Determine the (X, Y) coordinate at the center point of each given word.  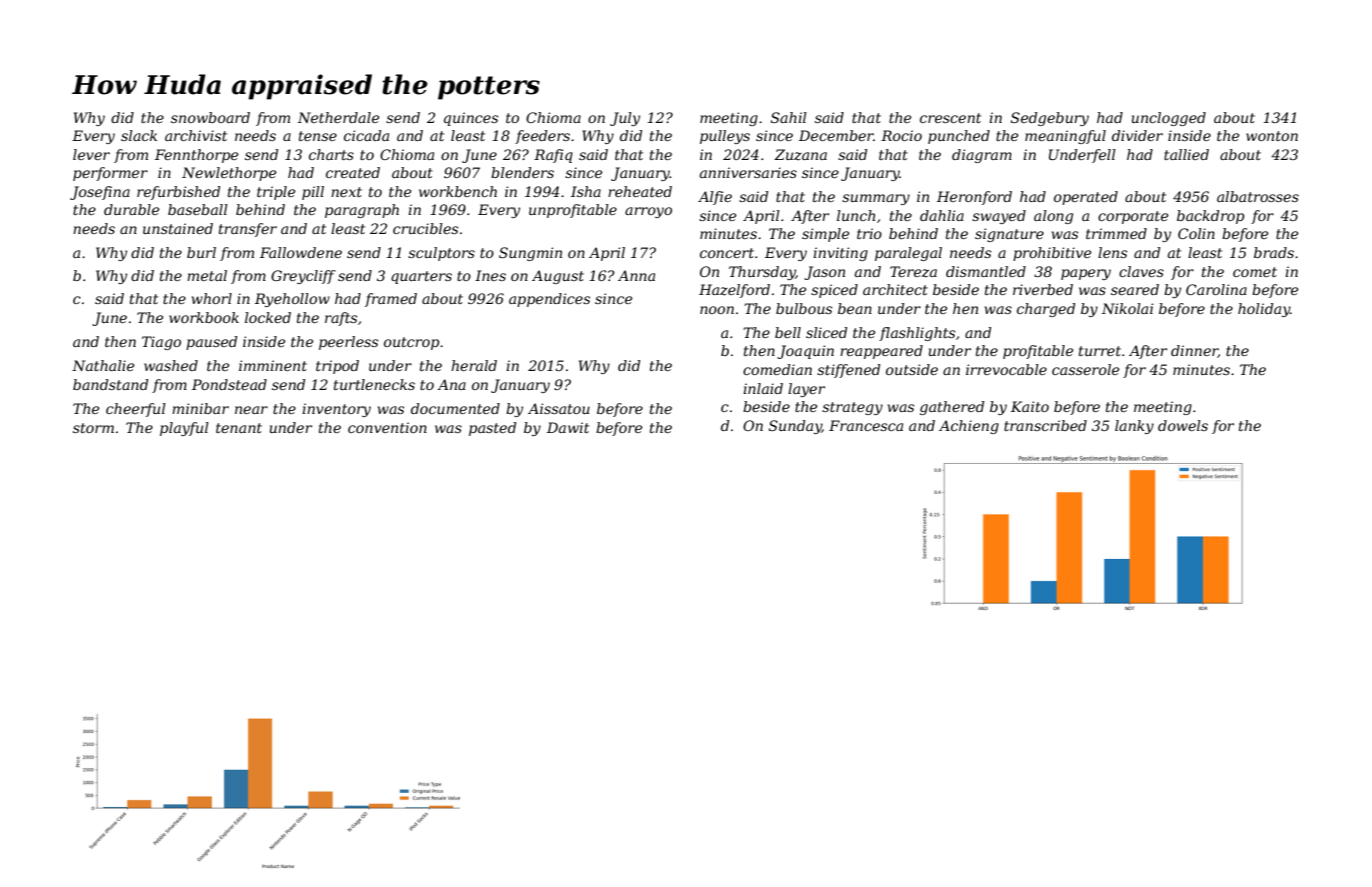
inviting (840, 254)
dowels (1183, 425)
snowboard (210, 117)
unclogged (1169, 119)
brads (1274, 252)
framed (391, 300)
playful (184, 429)
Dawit (568, 427)
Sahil (789, 117)
